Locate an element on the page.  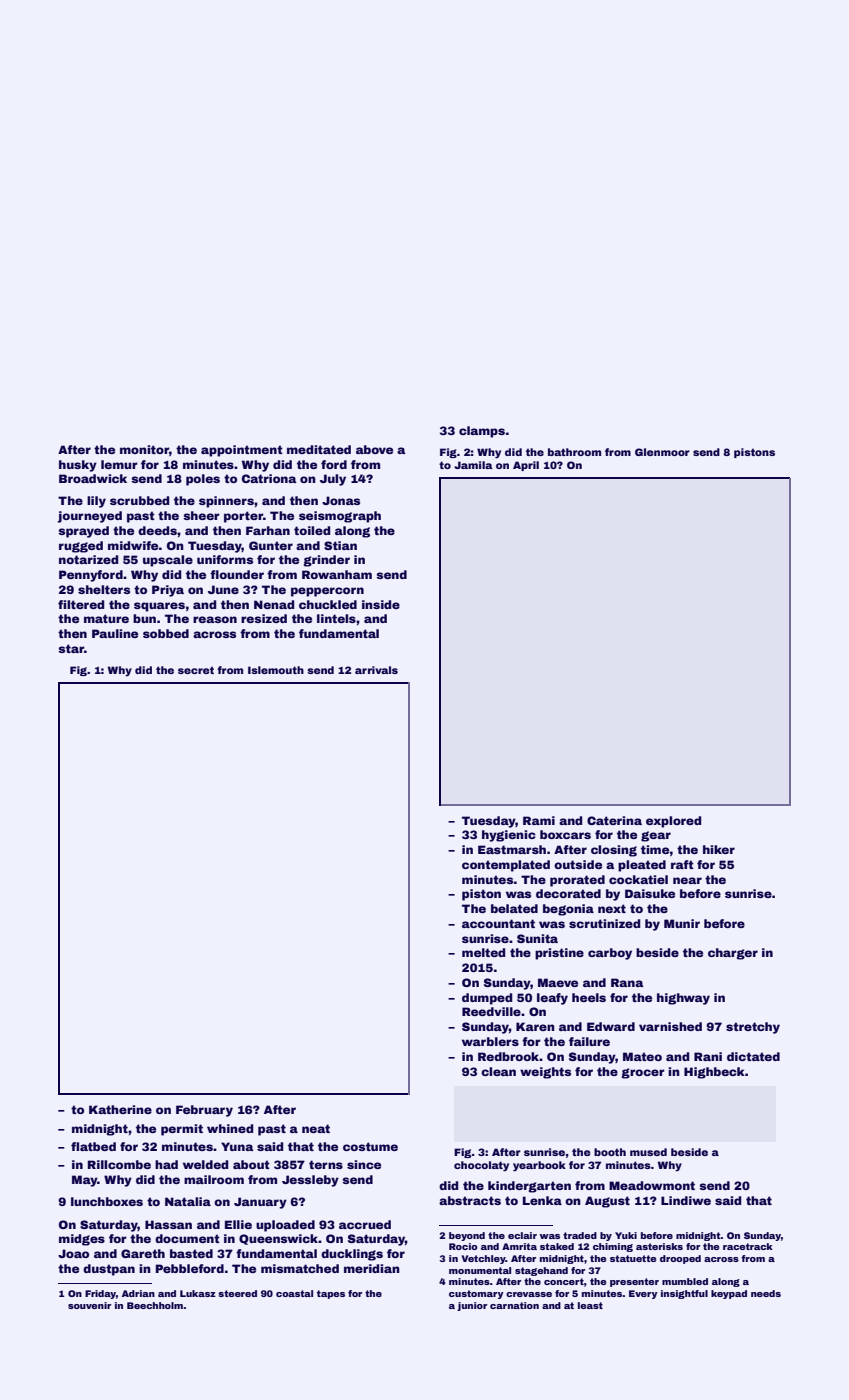
Caterina is located at coordinates (614, 820).
